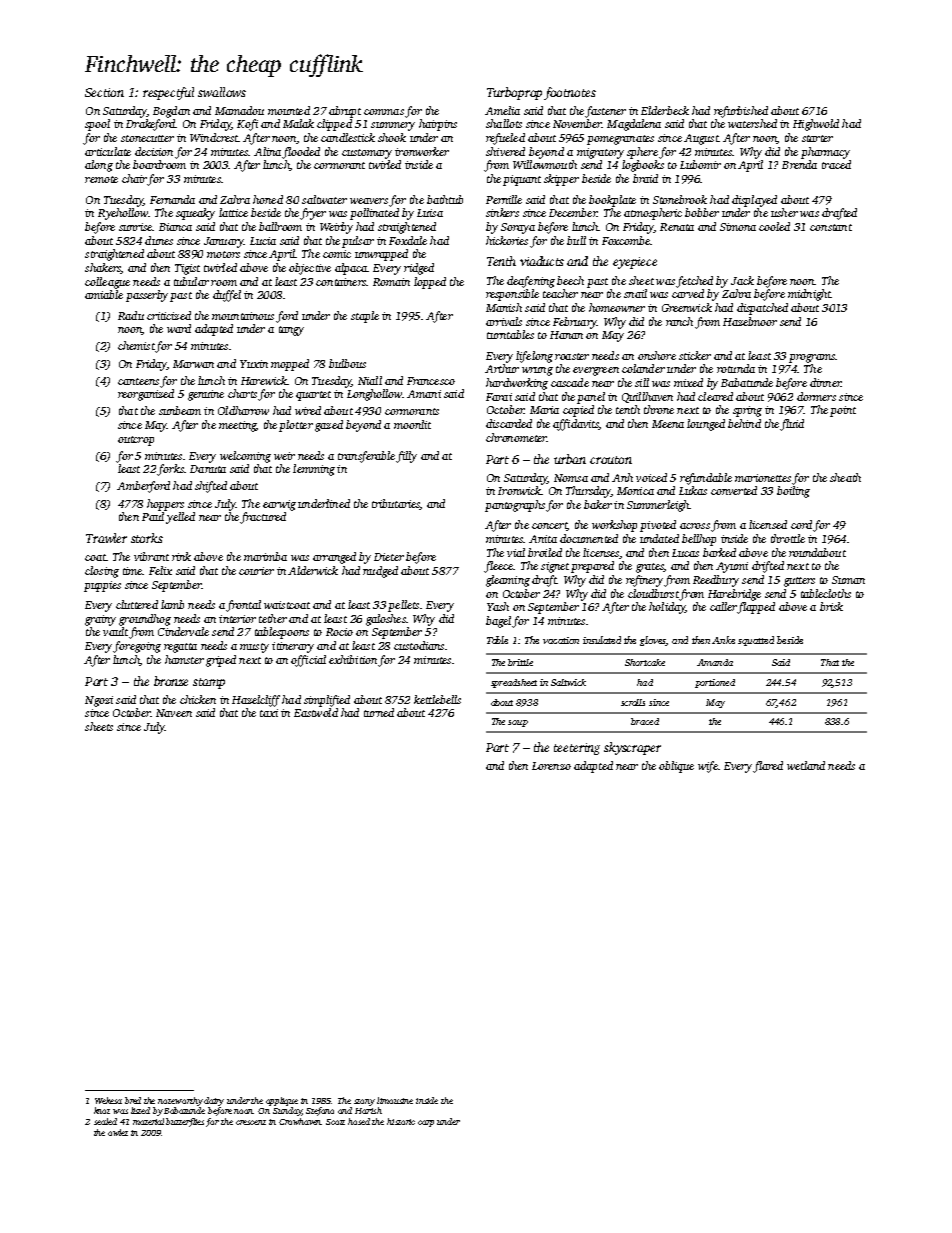 This screenshot has height=1233, width=952. Describe the element at coordinates (516, 552) in the screenshot. I see `vial` at that location.
